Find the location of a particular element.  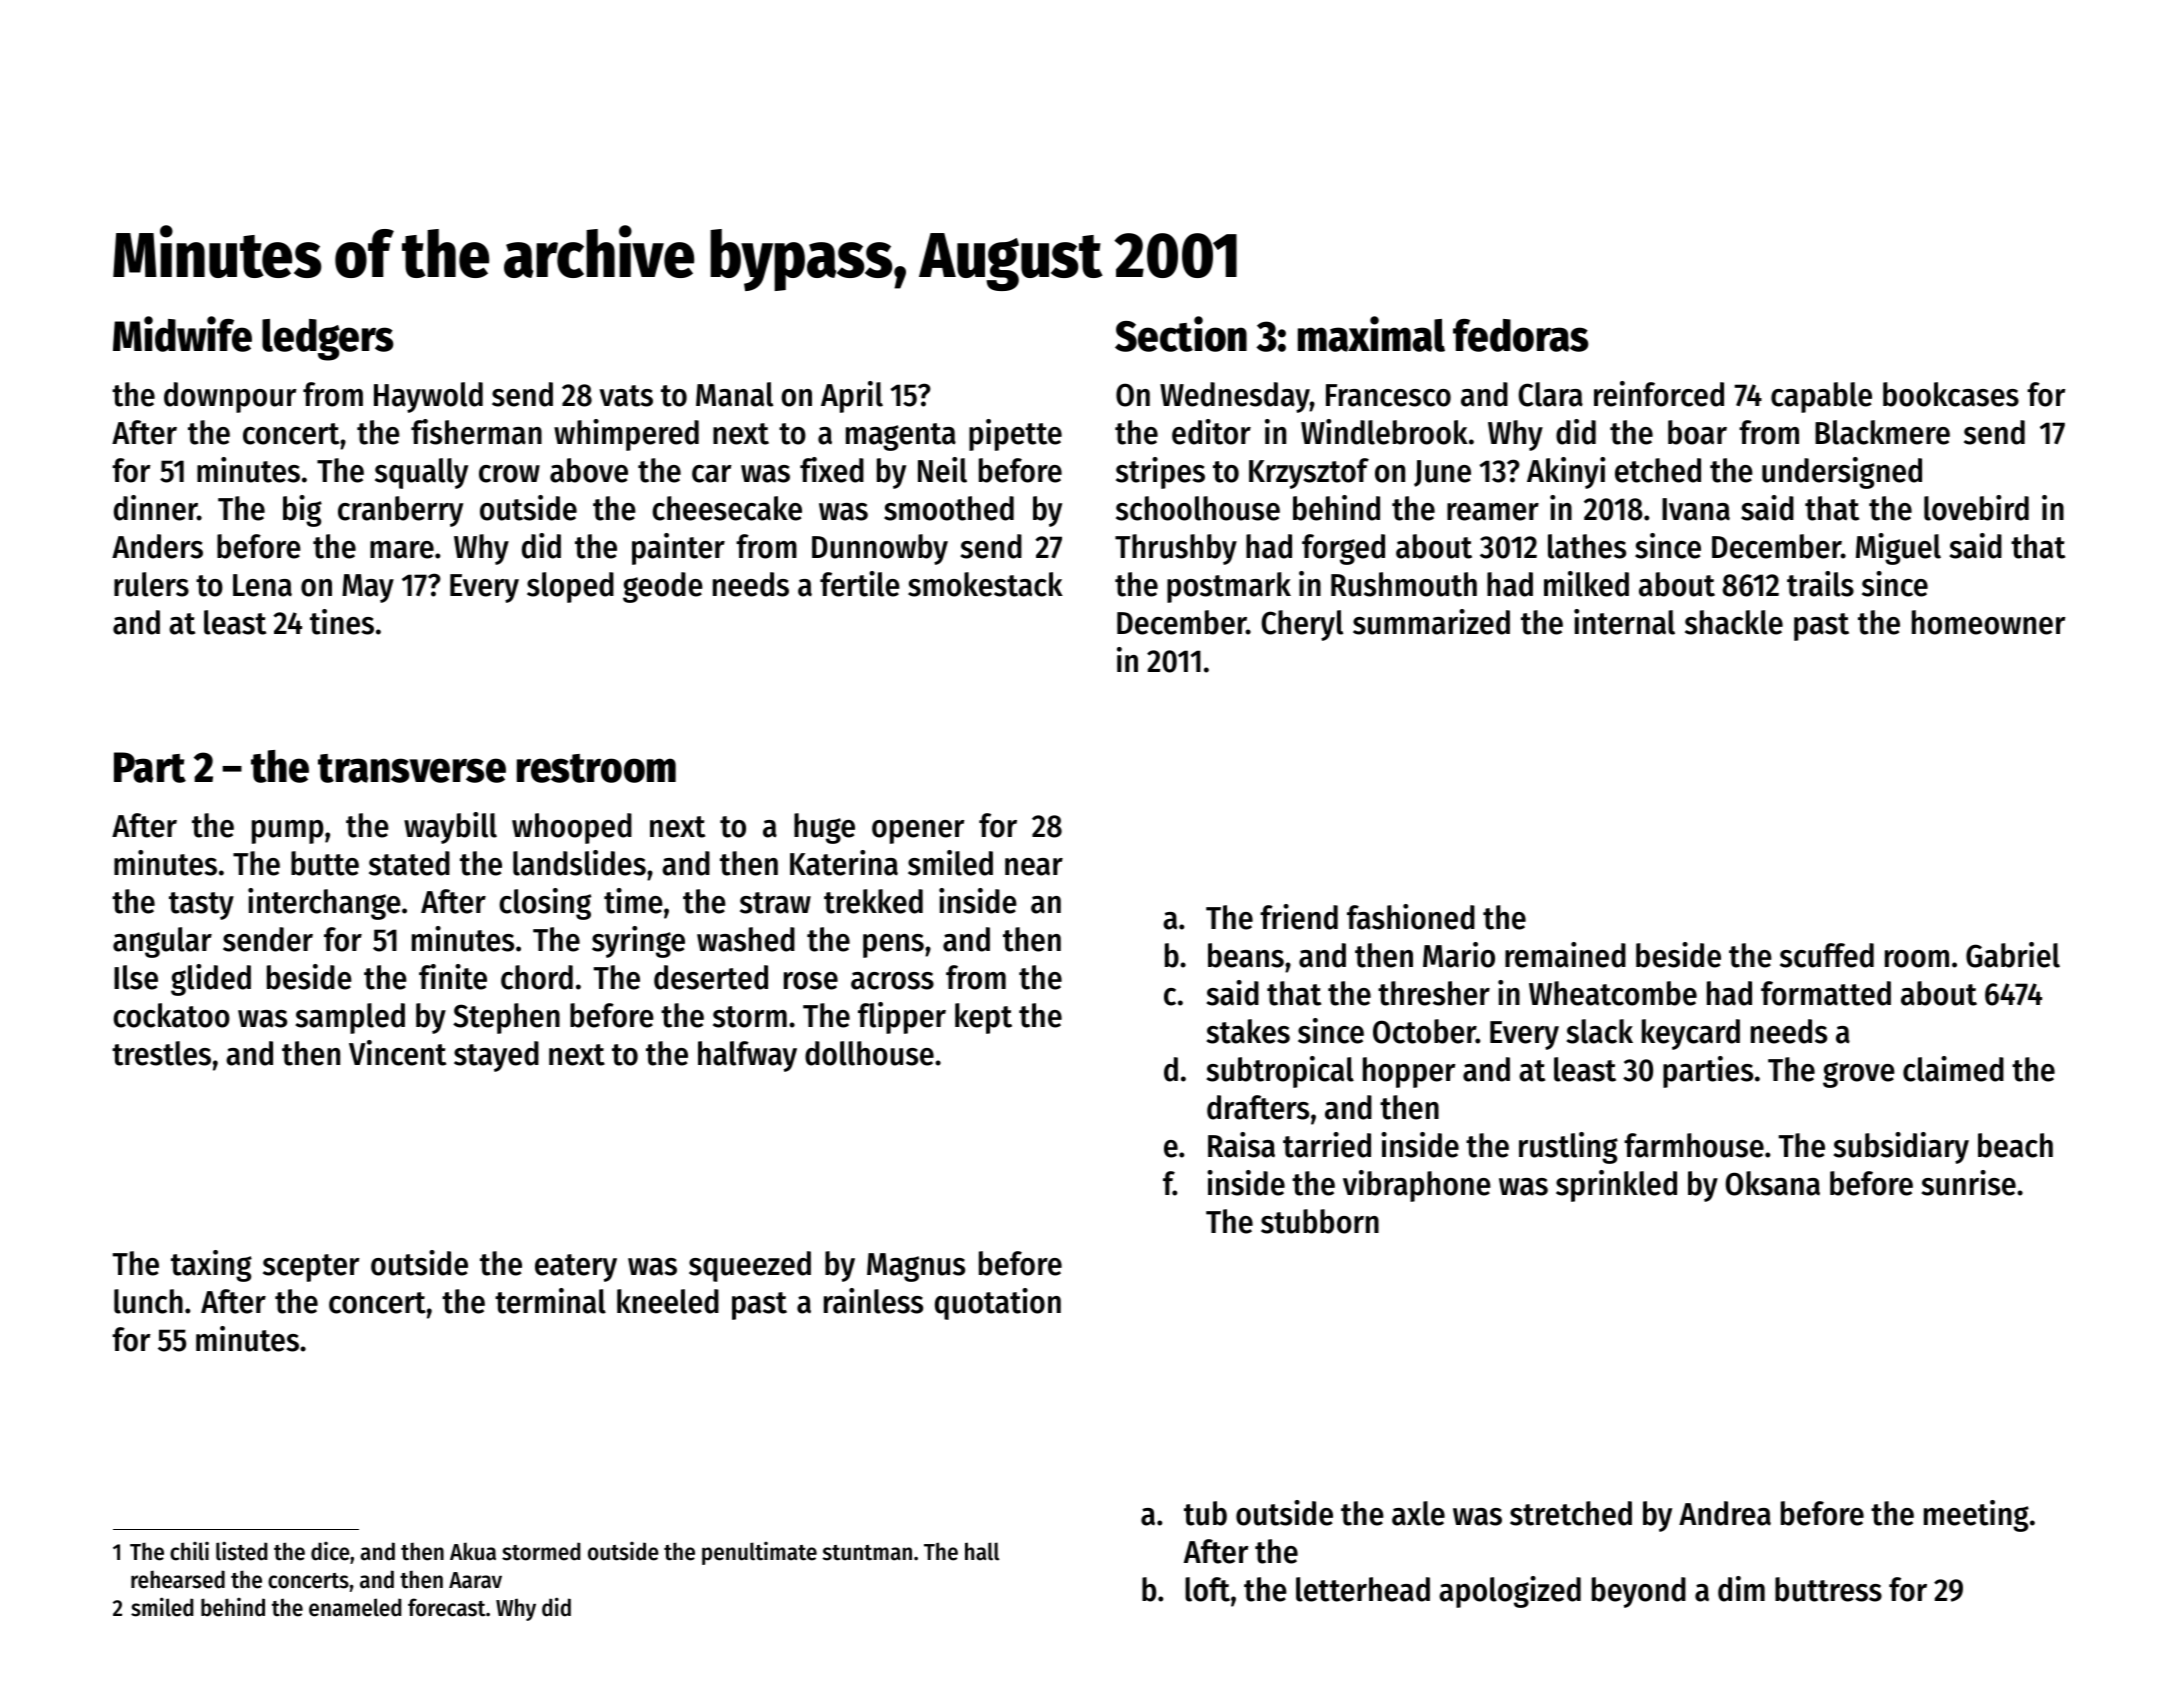

claimed is located at coordinates (1953, 1069).
